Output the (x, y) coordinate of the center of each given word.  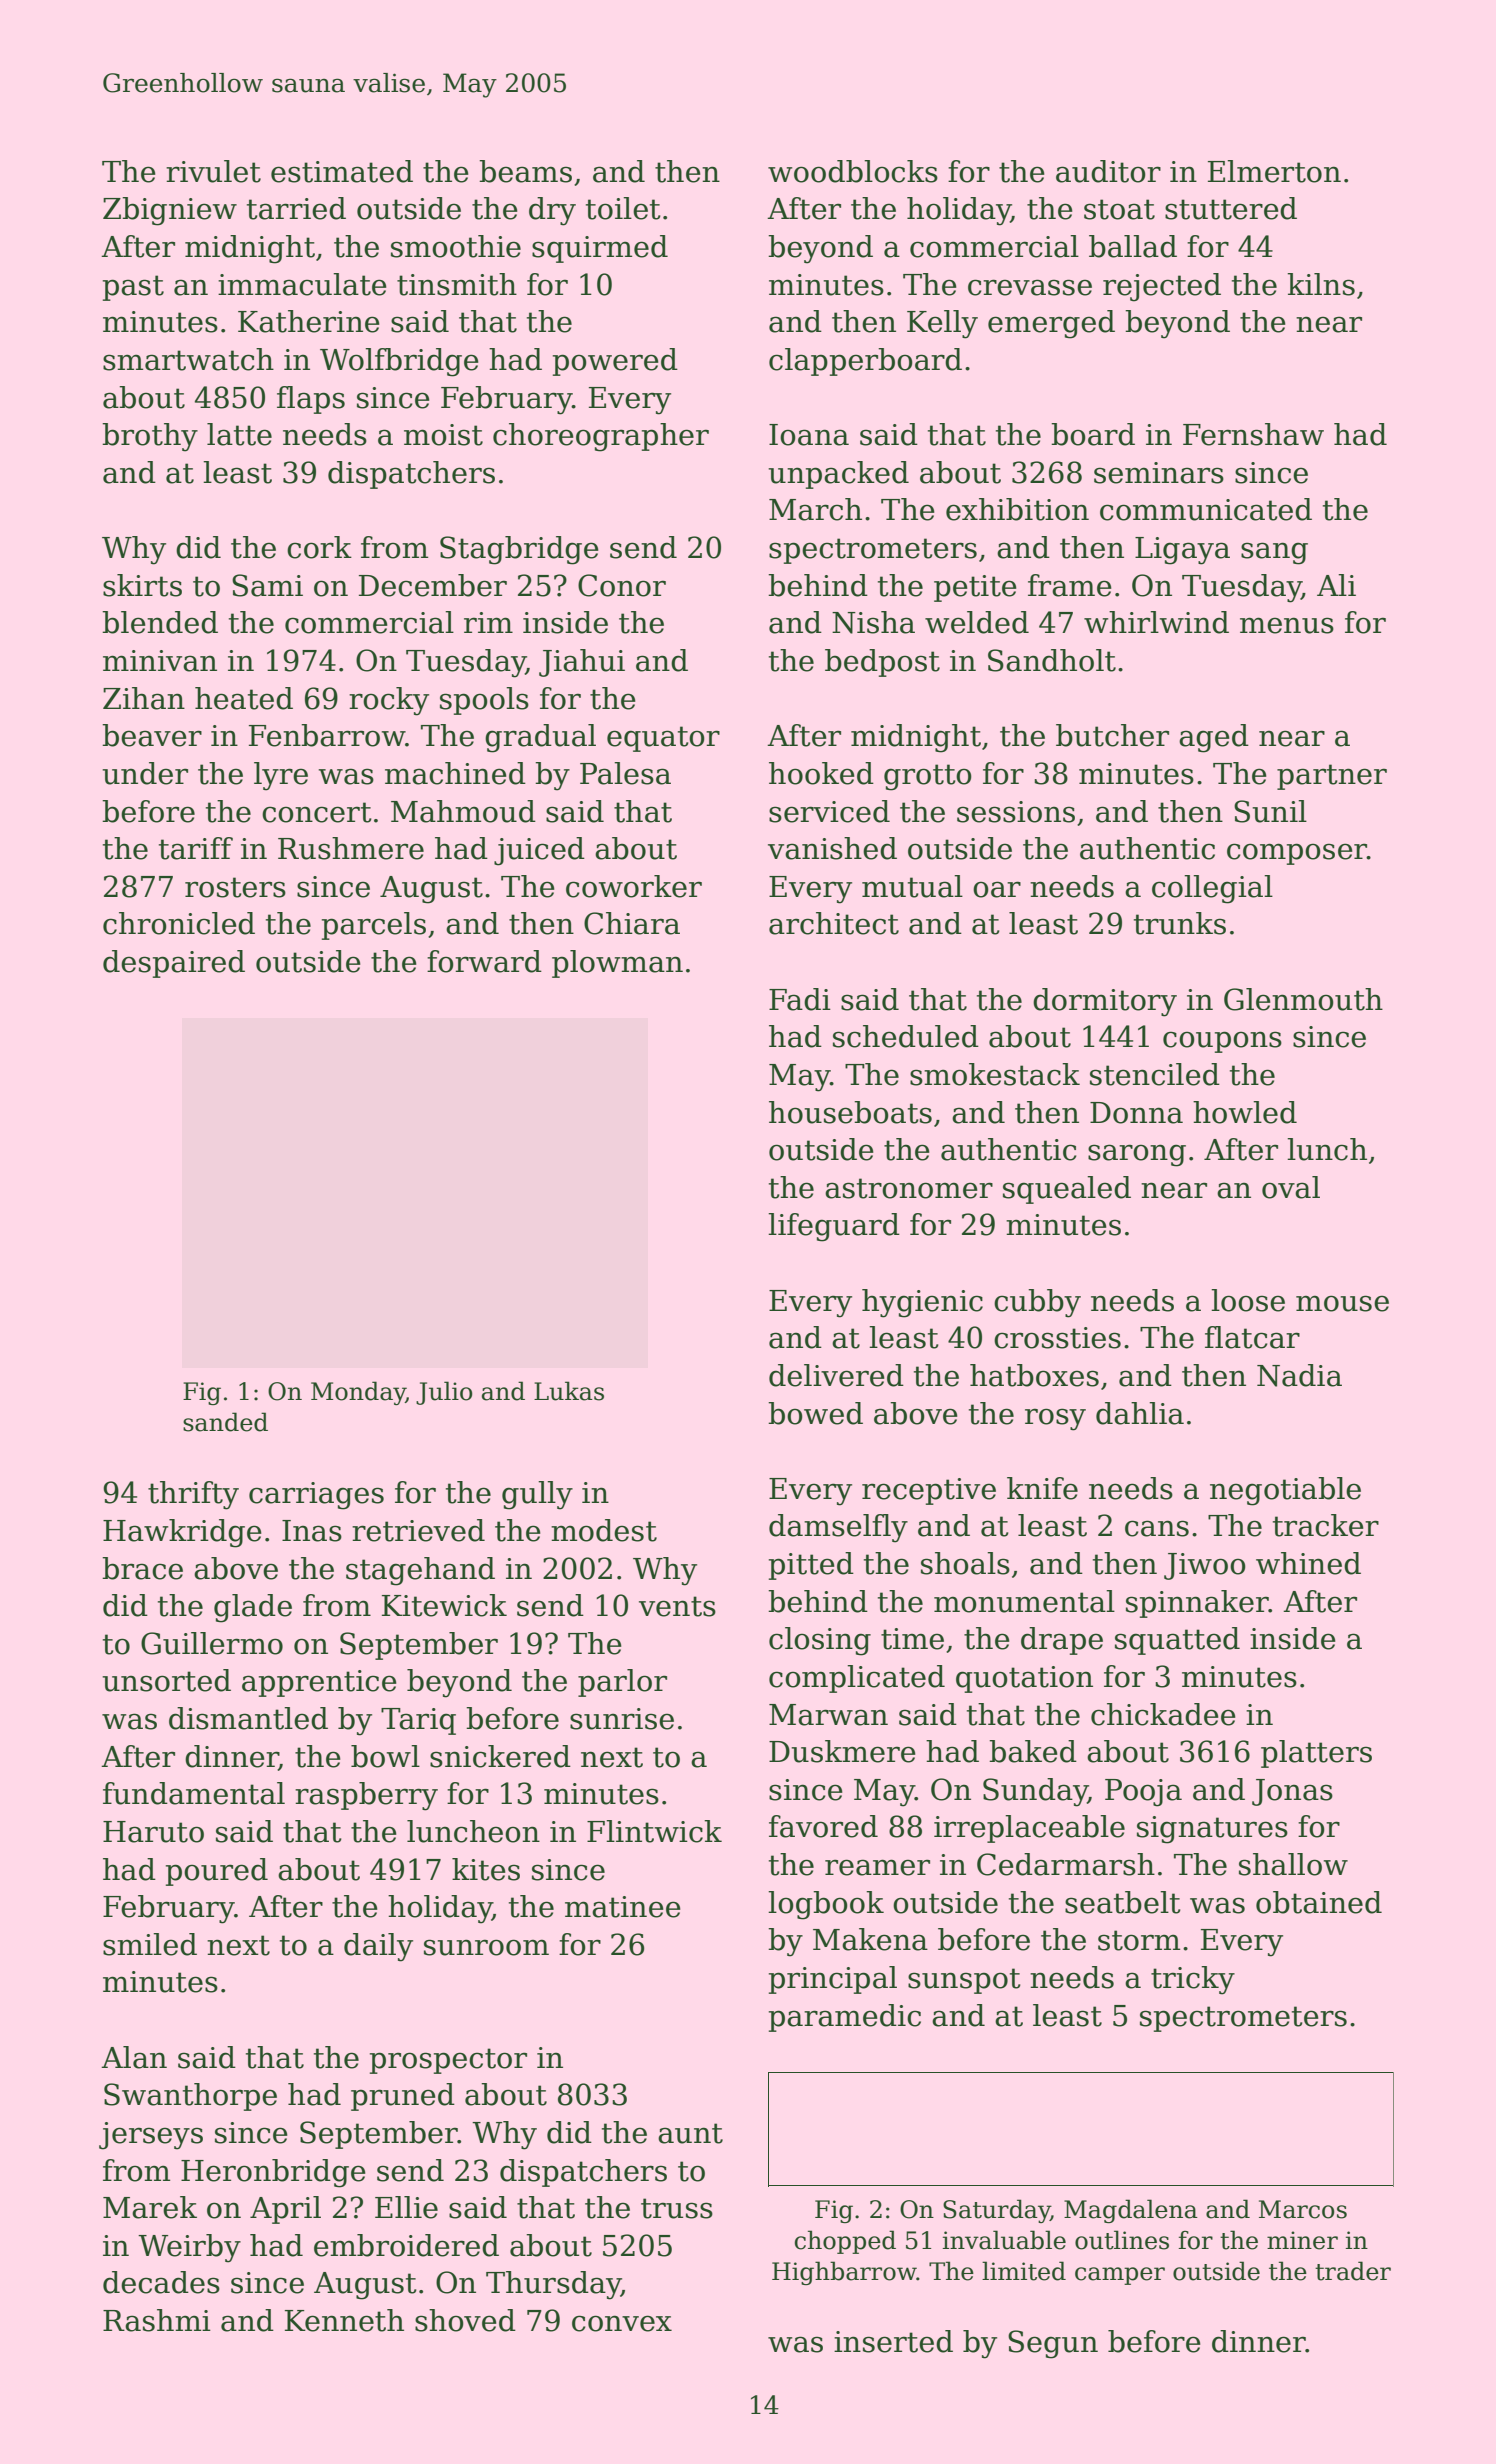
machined (455, 773)
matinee (622, 1907)
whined (1308, 1563)
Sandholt (1052, 660)
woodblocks (853, 171)
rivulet (213, 171)
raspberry (366, 1796)
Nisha (873, 622)
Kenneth (344, 2320)
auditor (1108, 171)
